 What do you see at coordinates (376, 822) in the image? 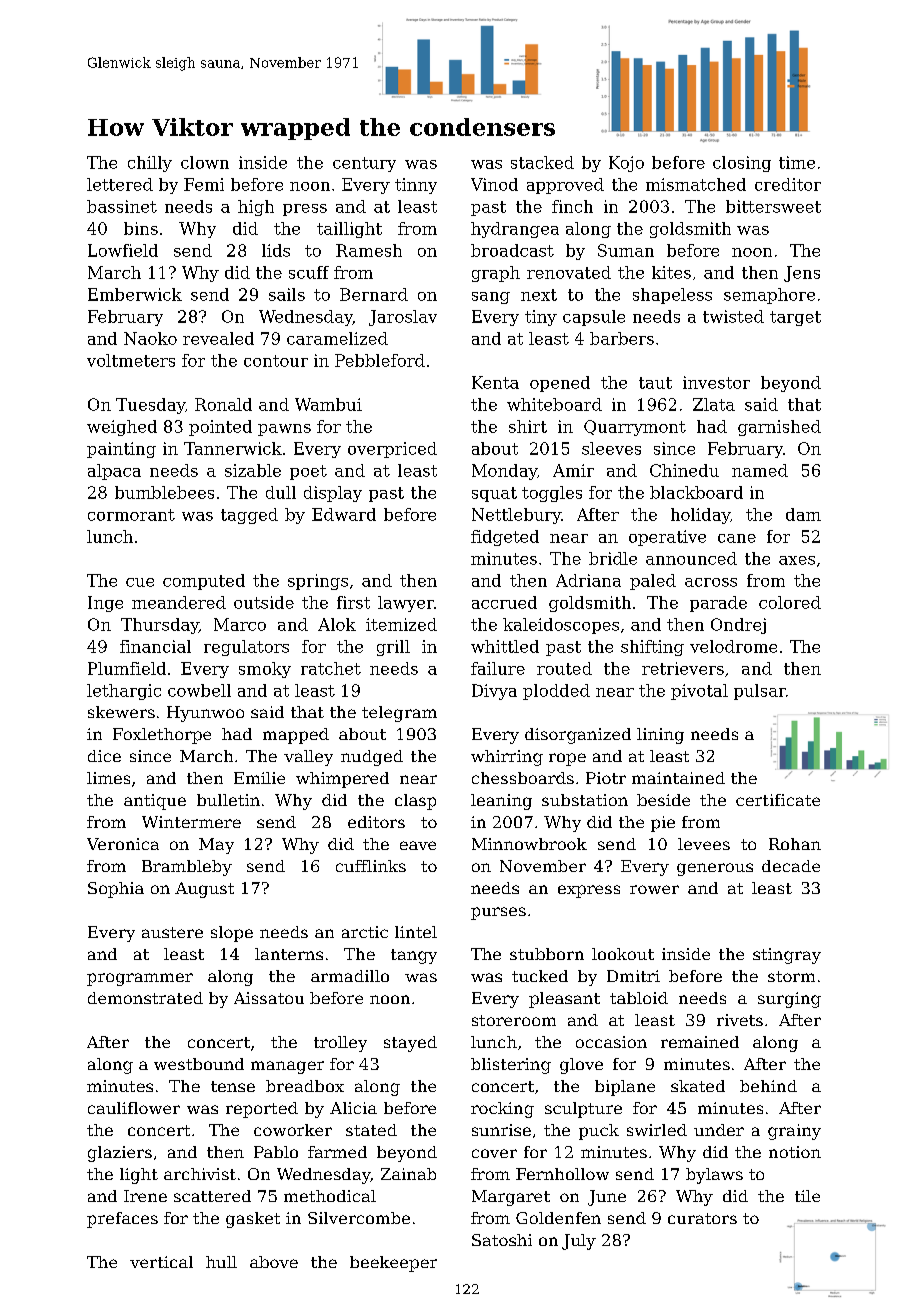
I see `editors` at bounding box center [376, 822].
